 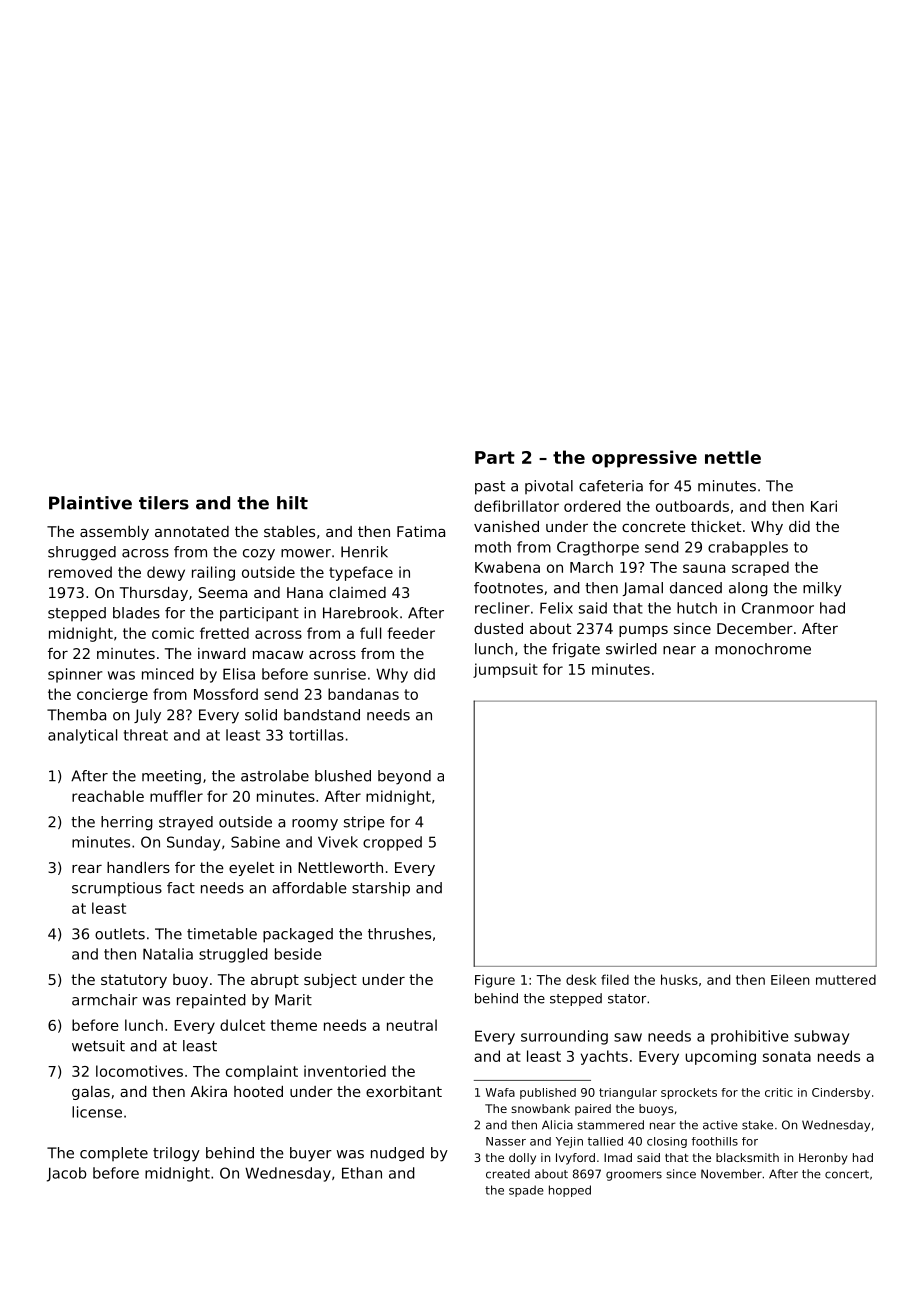 I want to click on oppressive, so click(x=644, y=459).
